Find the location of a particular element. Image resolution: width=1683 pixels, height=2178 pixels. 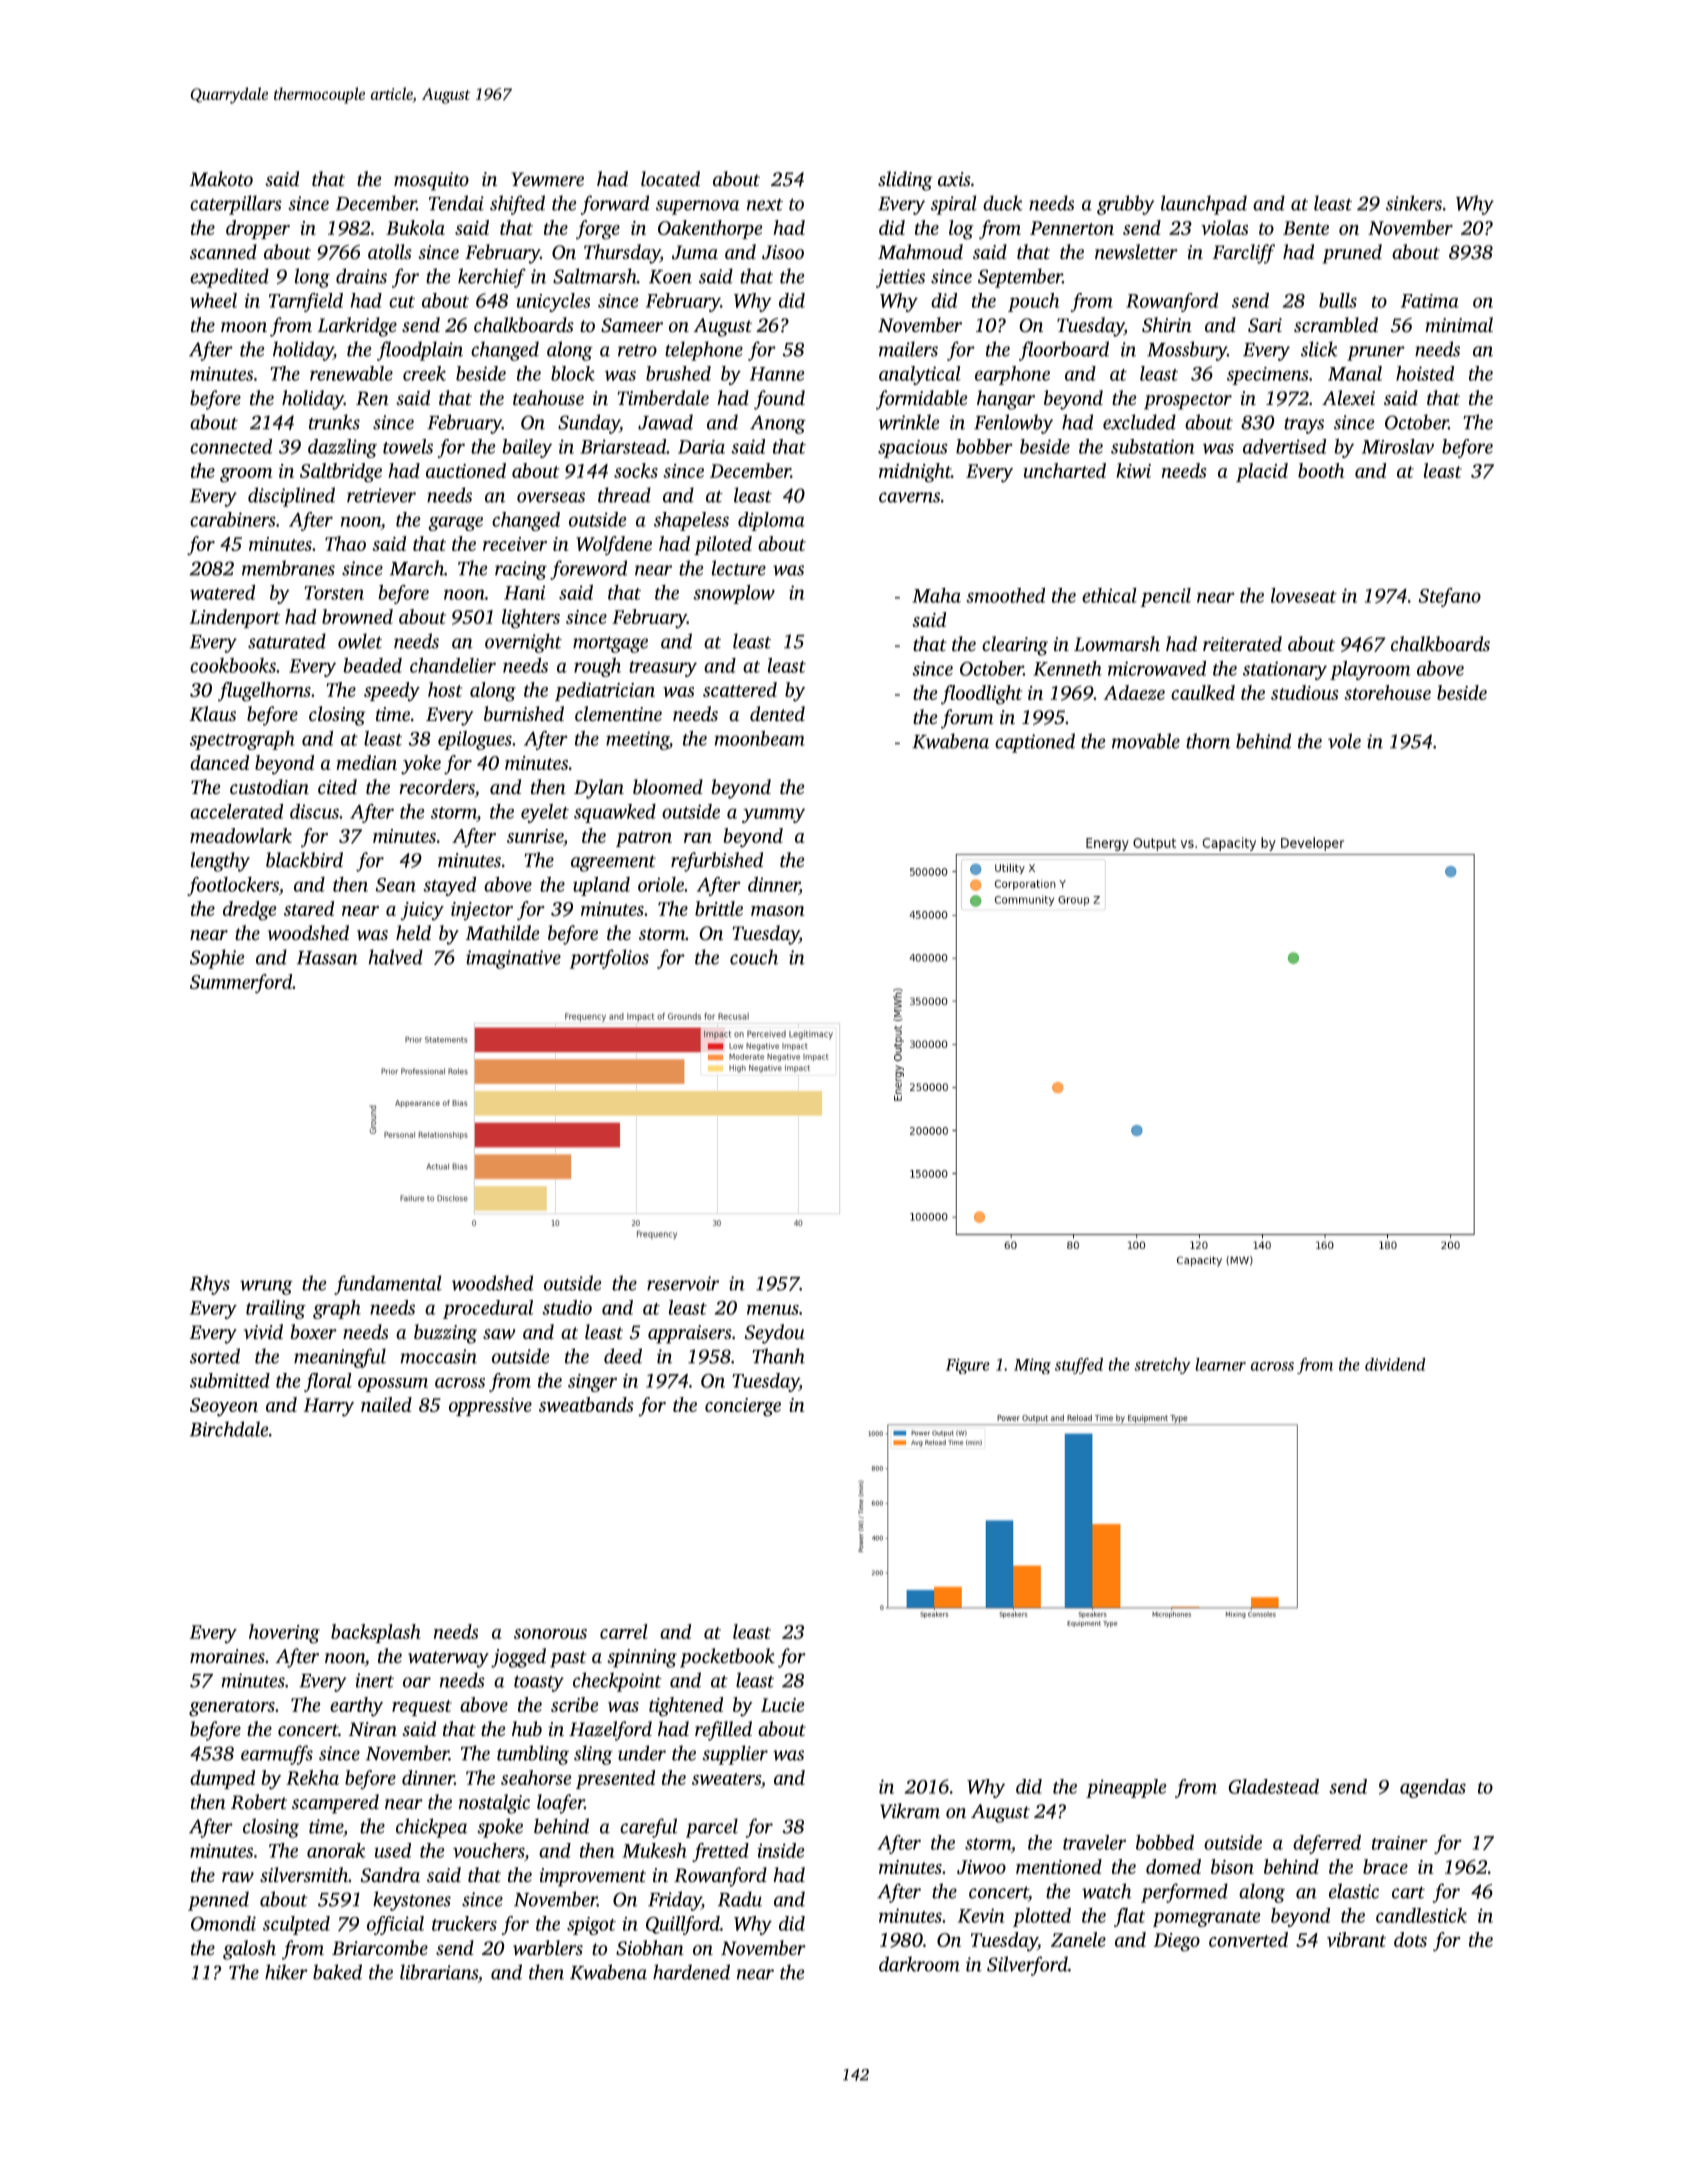

couch is located at coordinates (754, 957).
